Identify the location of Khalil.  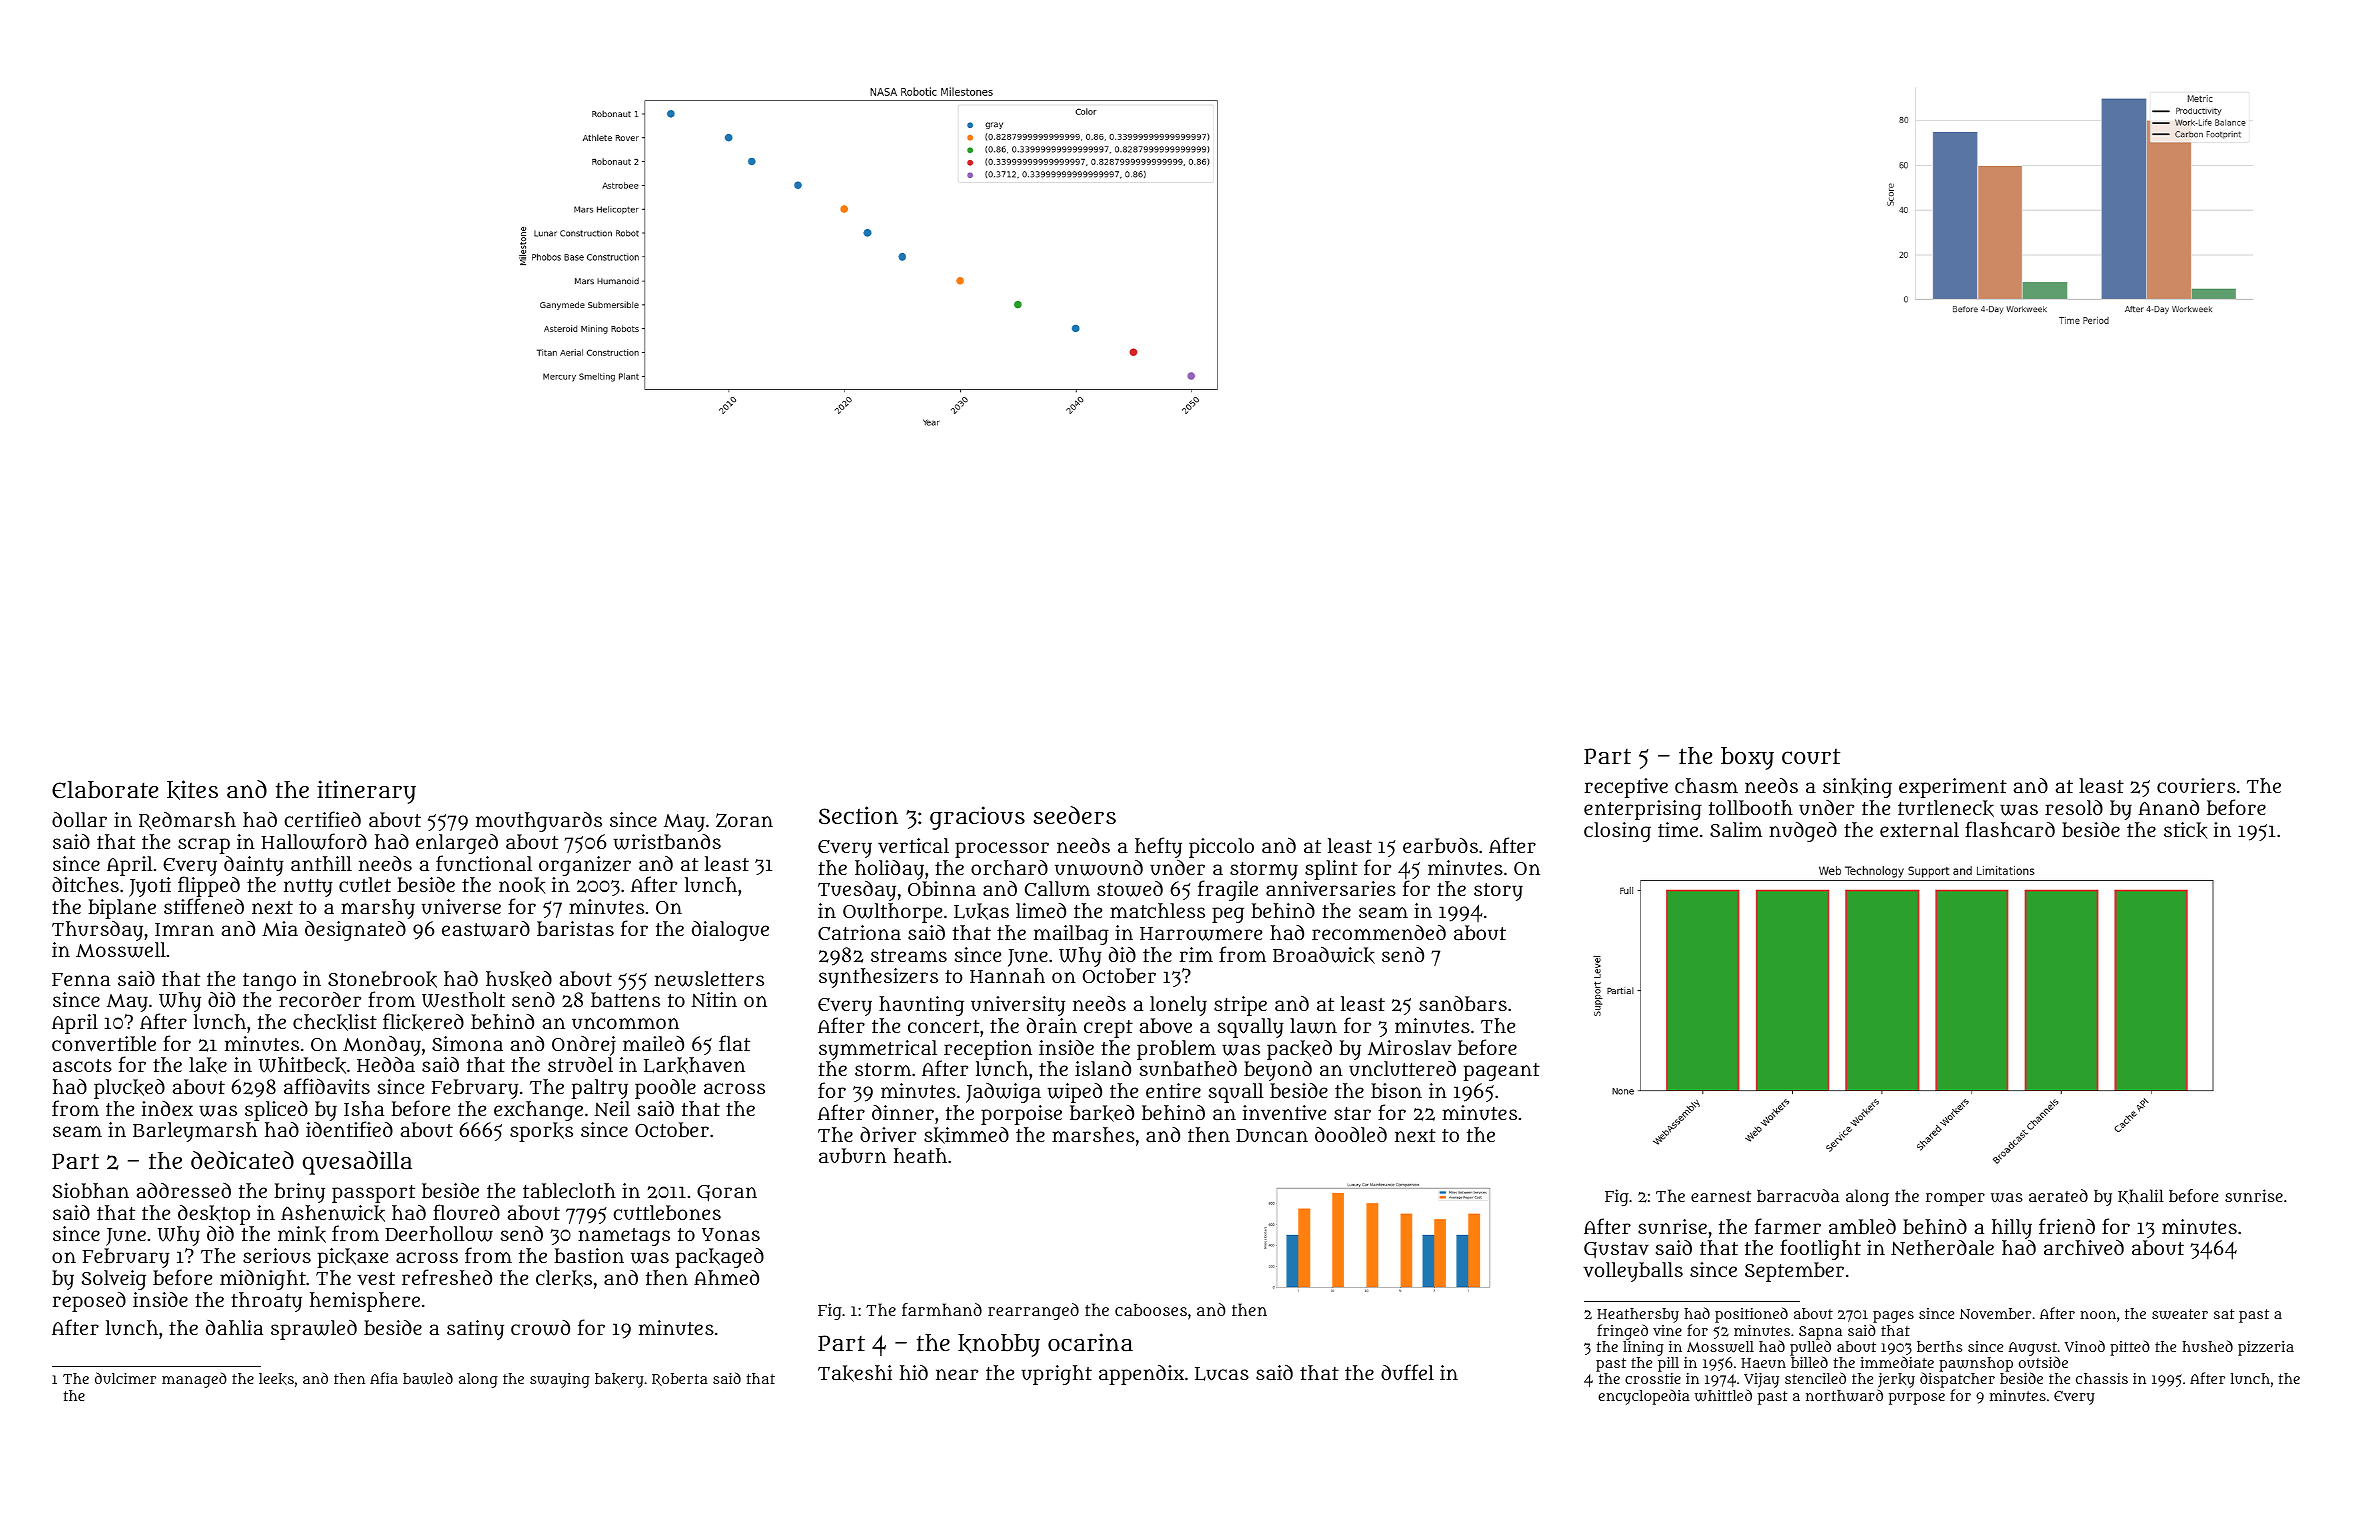
(2141, 1196).
